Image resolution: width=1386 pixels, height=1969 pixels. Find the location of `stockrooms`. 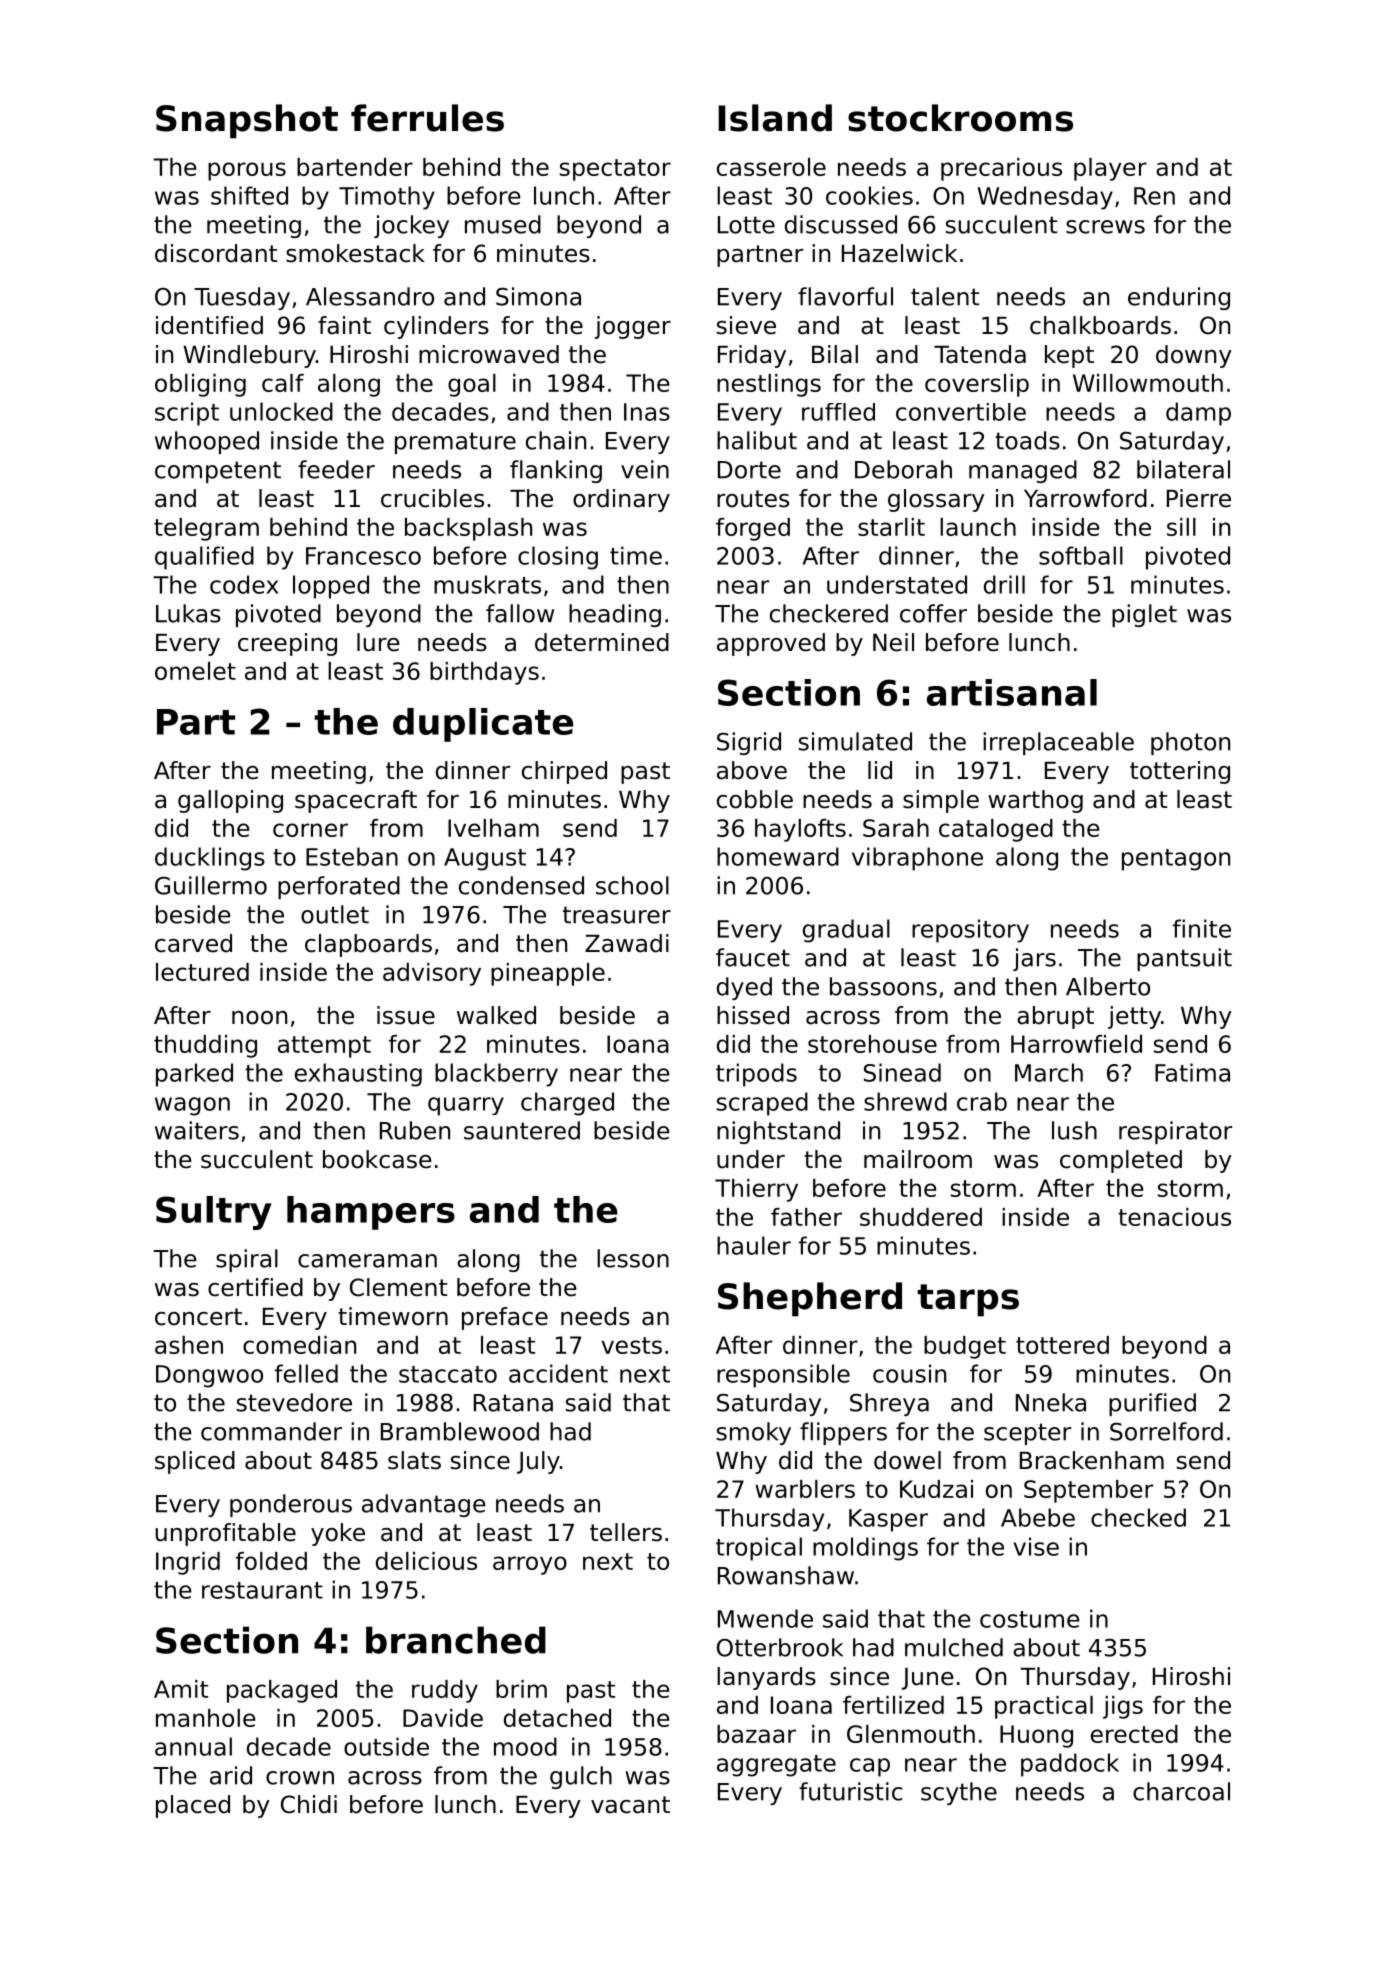

stockrooms is located at coordinates (960, 118).
